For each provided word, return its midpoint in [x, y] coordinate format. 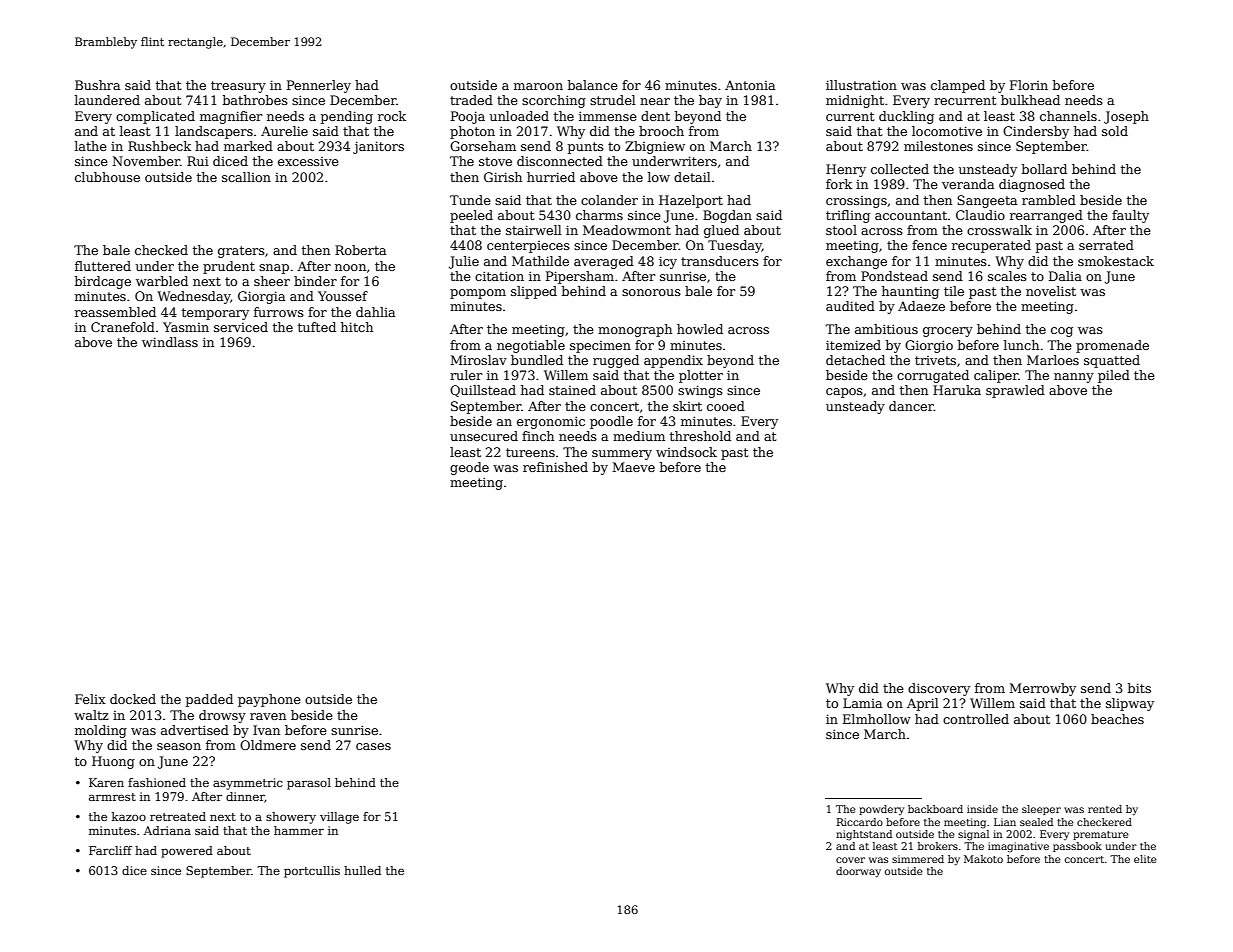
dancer [911, 406]
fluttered [103, 266]
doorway [858, 872]
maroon [538, 86]
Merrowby [1043, 689]
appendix [673, 361]
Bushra [97, 85]
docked [133, 699]
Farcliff [110, 850]
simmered [918, 859]
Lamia [862, 703]
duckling [906, 117]
